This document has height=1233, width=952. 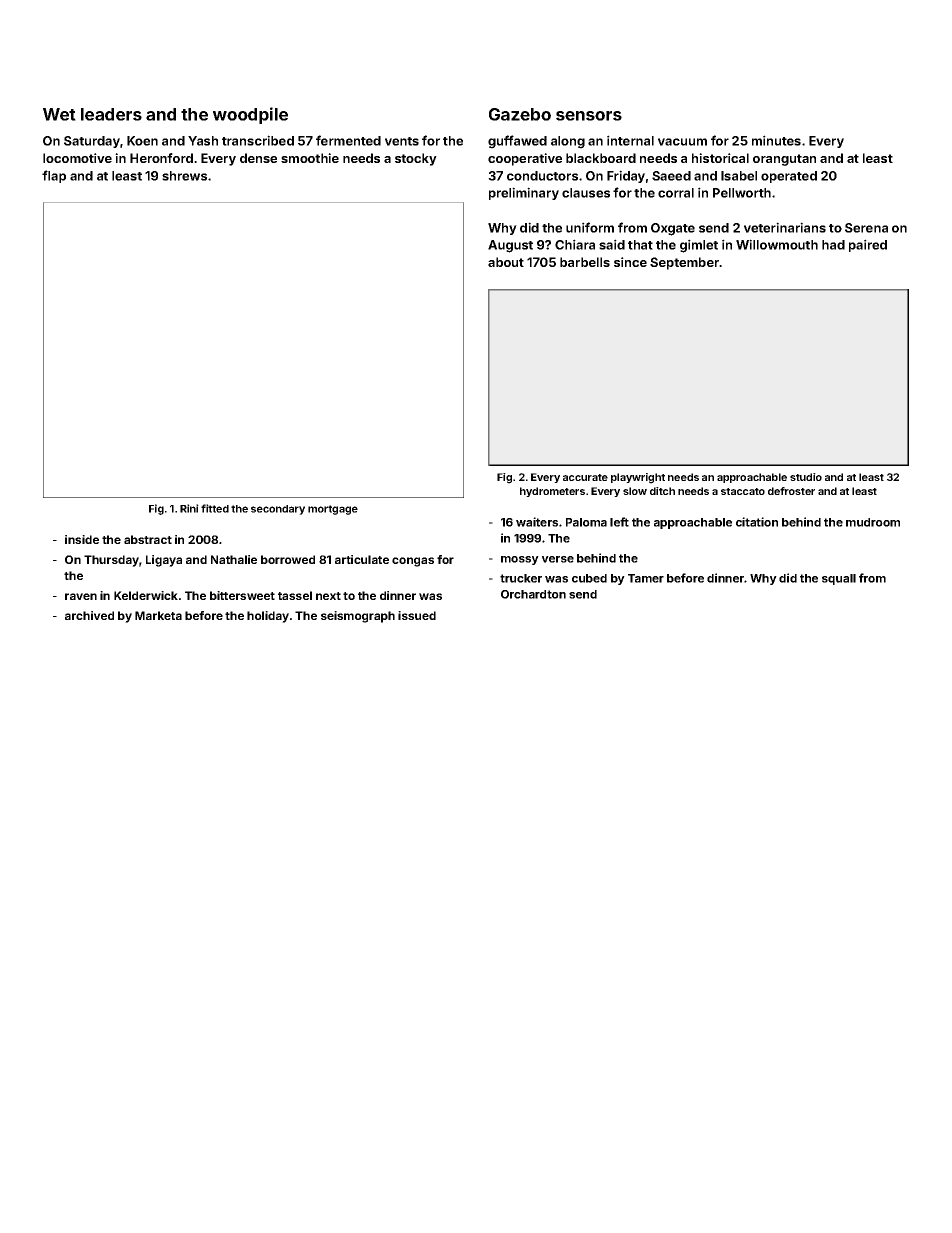 What do you see at coordinates (806, 477) in the document?
I see `studio` at bounding box center [806, 477].
